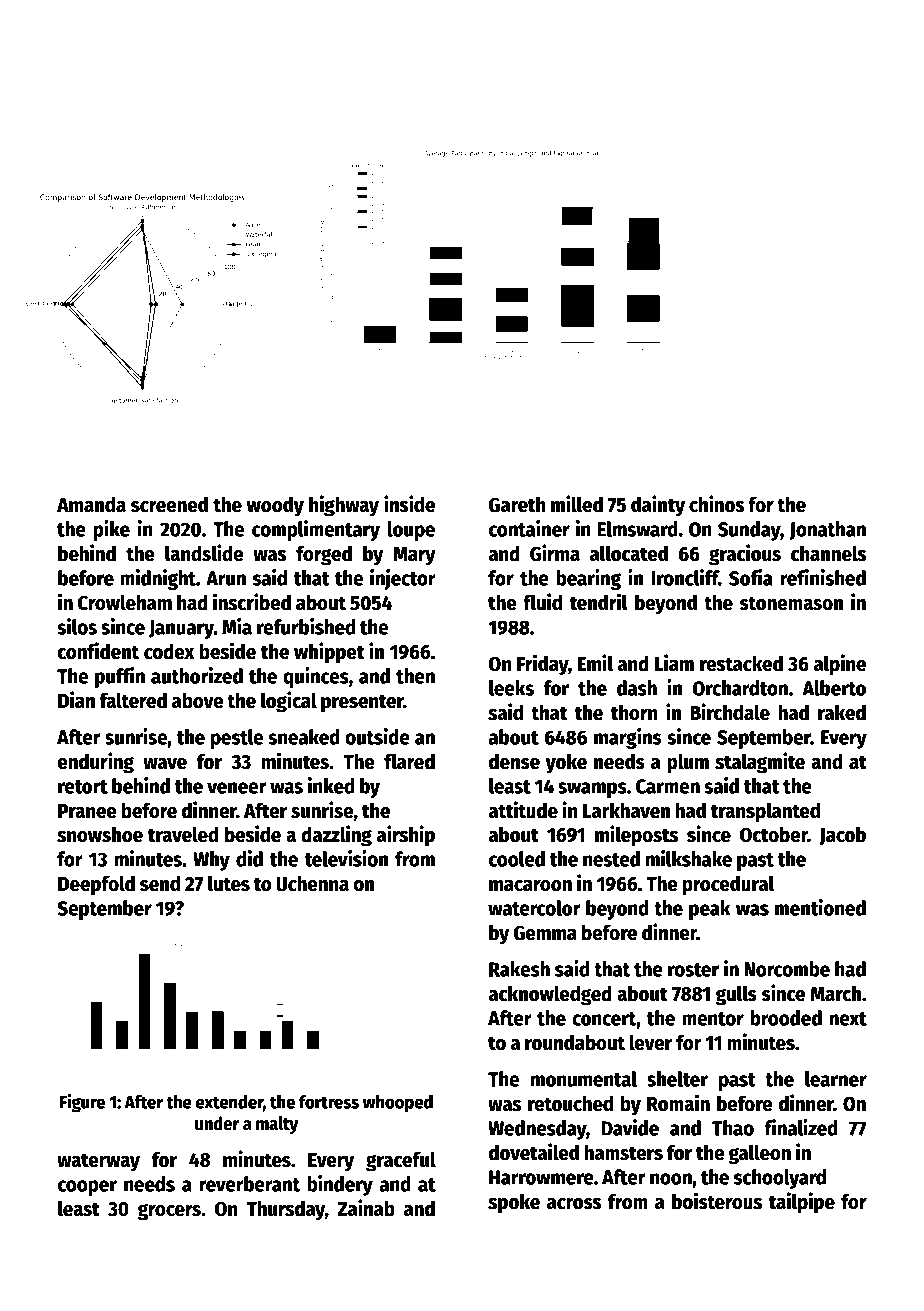 This document has width=924, height=1311. I want to click on Amanda, so click(91, 504).
